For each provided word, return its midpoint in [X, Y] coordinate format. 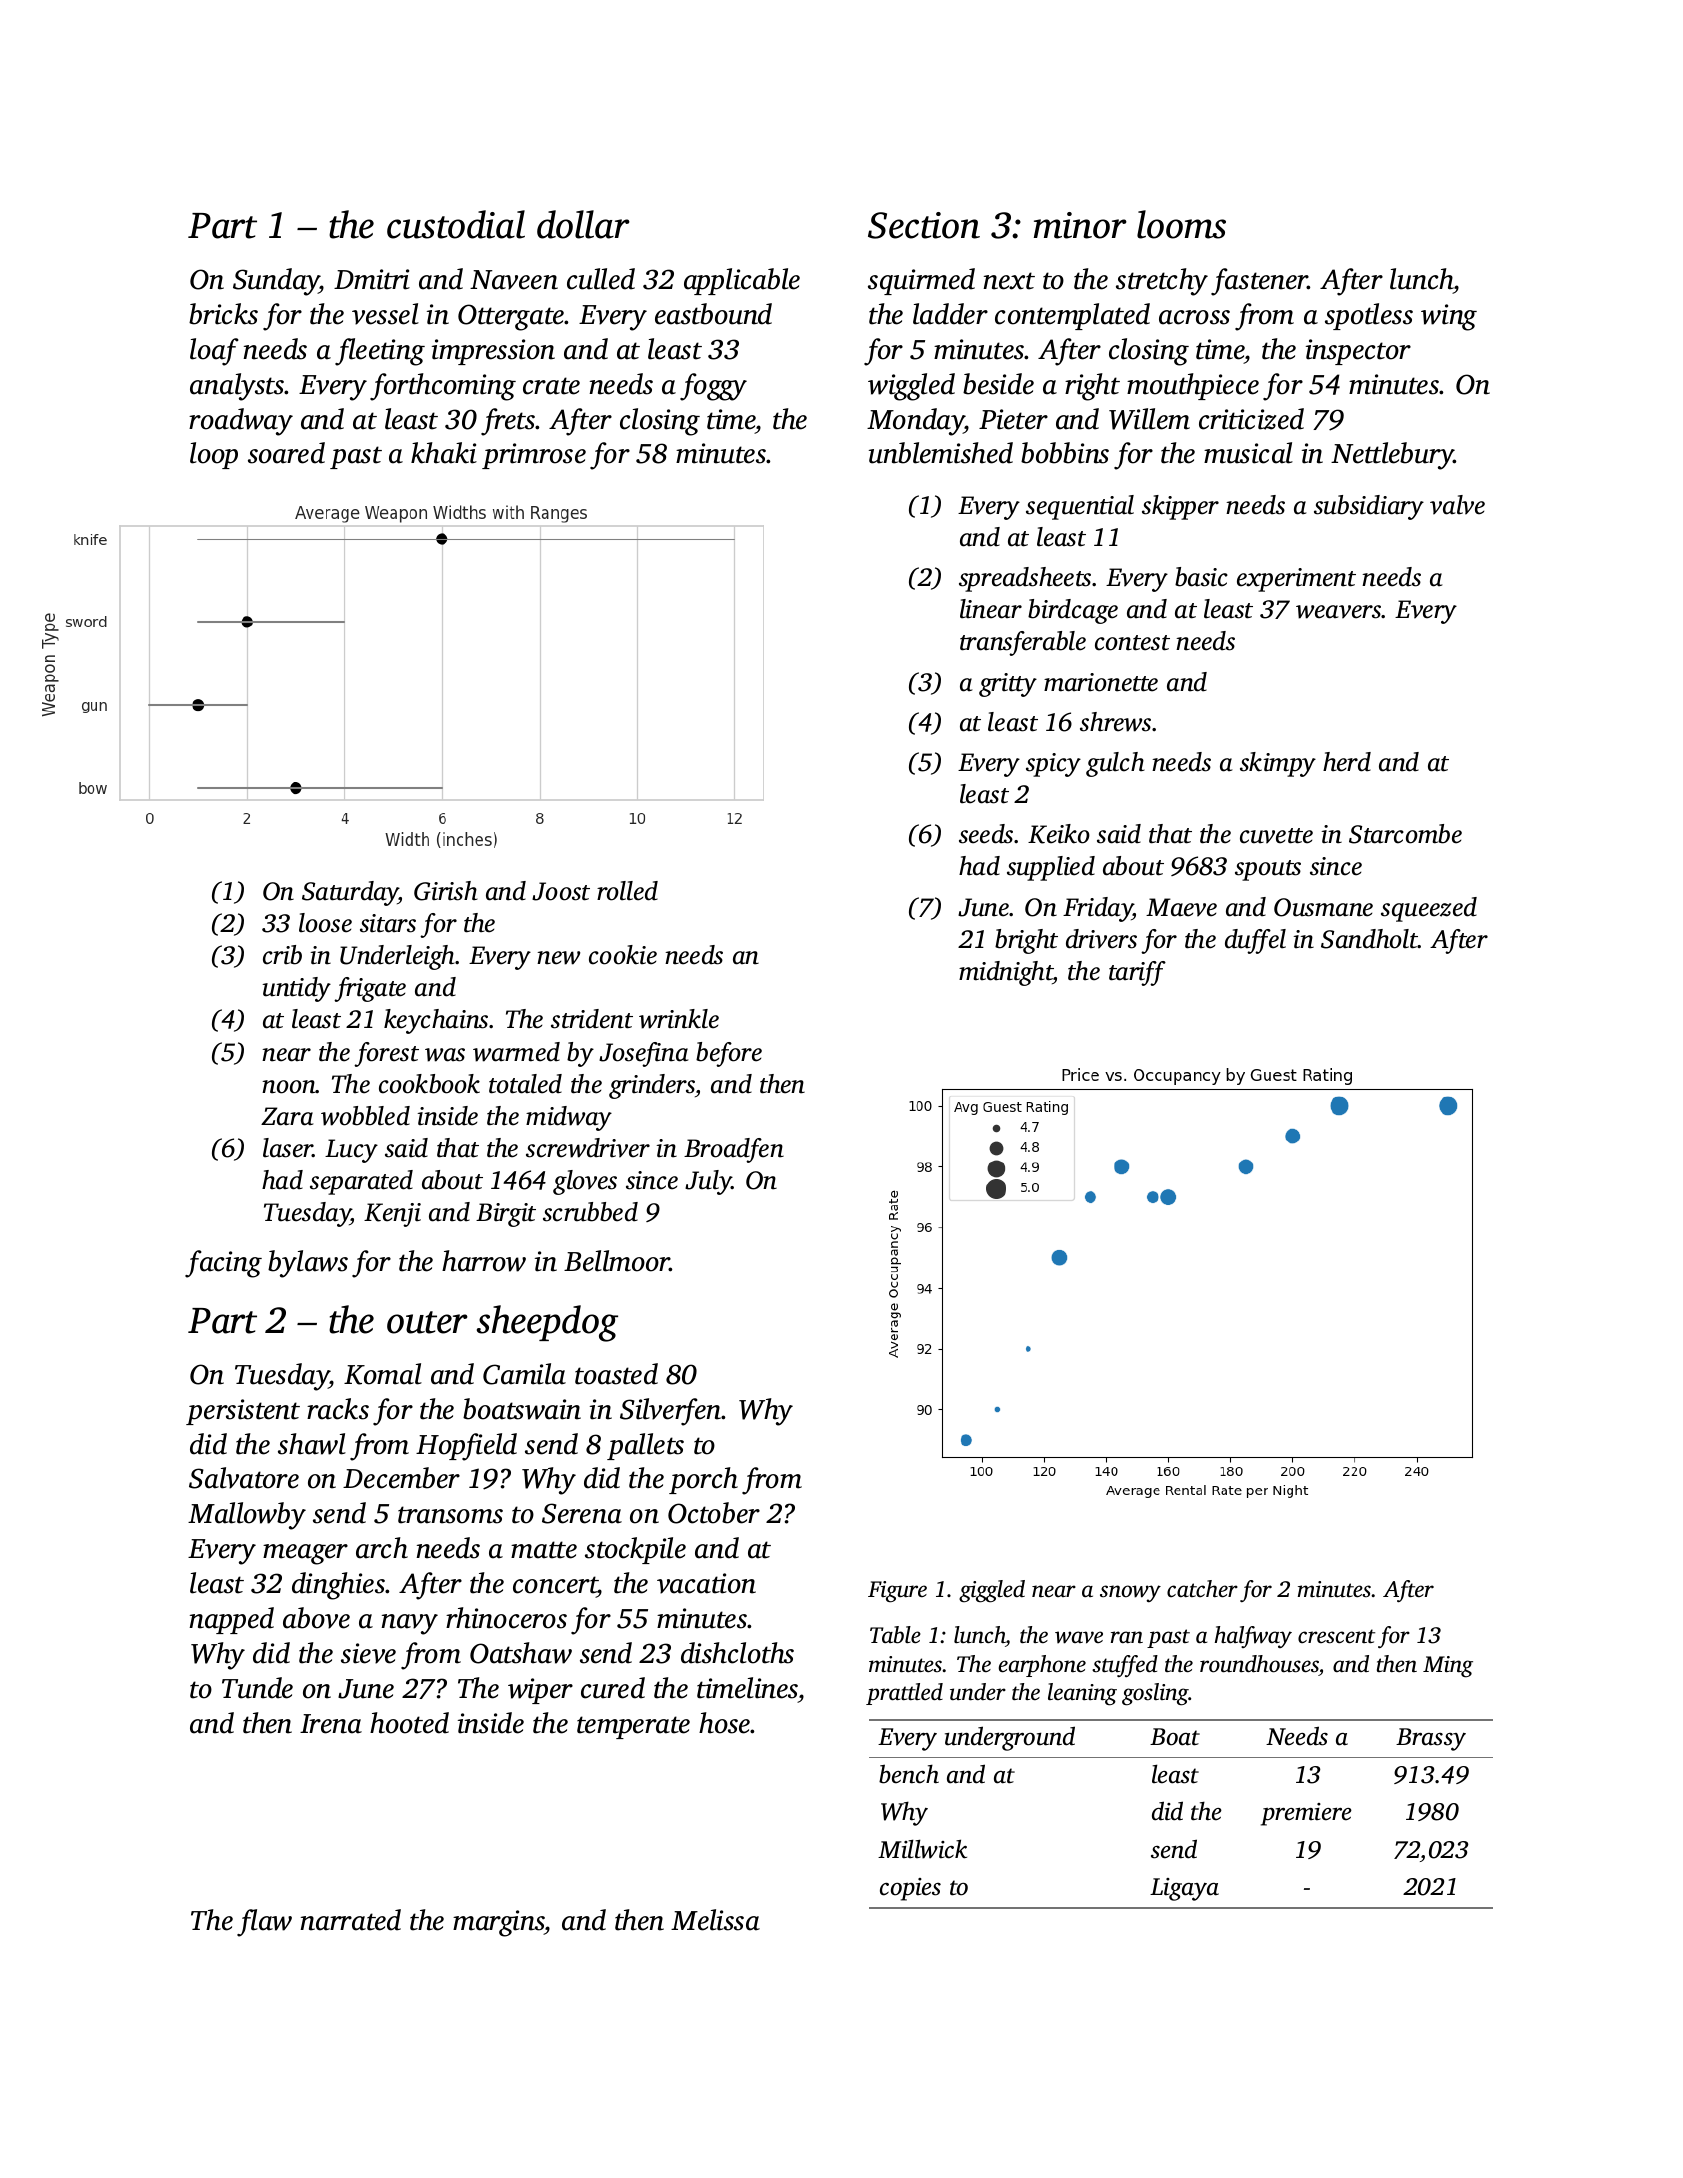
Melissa [715, 1920]
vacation [706, 1583]
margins [499, 1923]
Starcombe [1405, 834]
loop [214, 455]
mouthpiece [1193, 386]
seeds [986, 834]
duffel [1255, 941]
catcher [1202, 1589]
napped [231, 1620]
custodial [456, 224]
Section [924, 225]
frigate [370, 989]
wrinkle [679, 1019]
